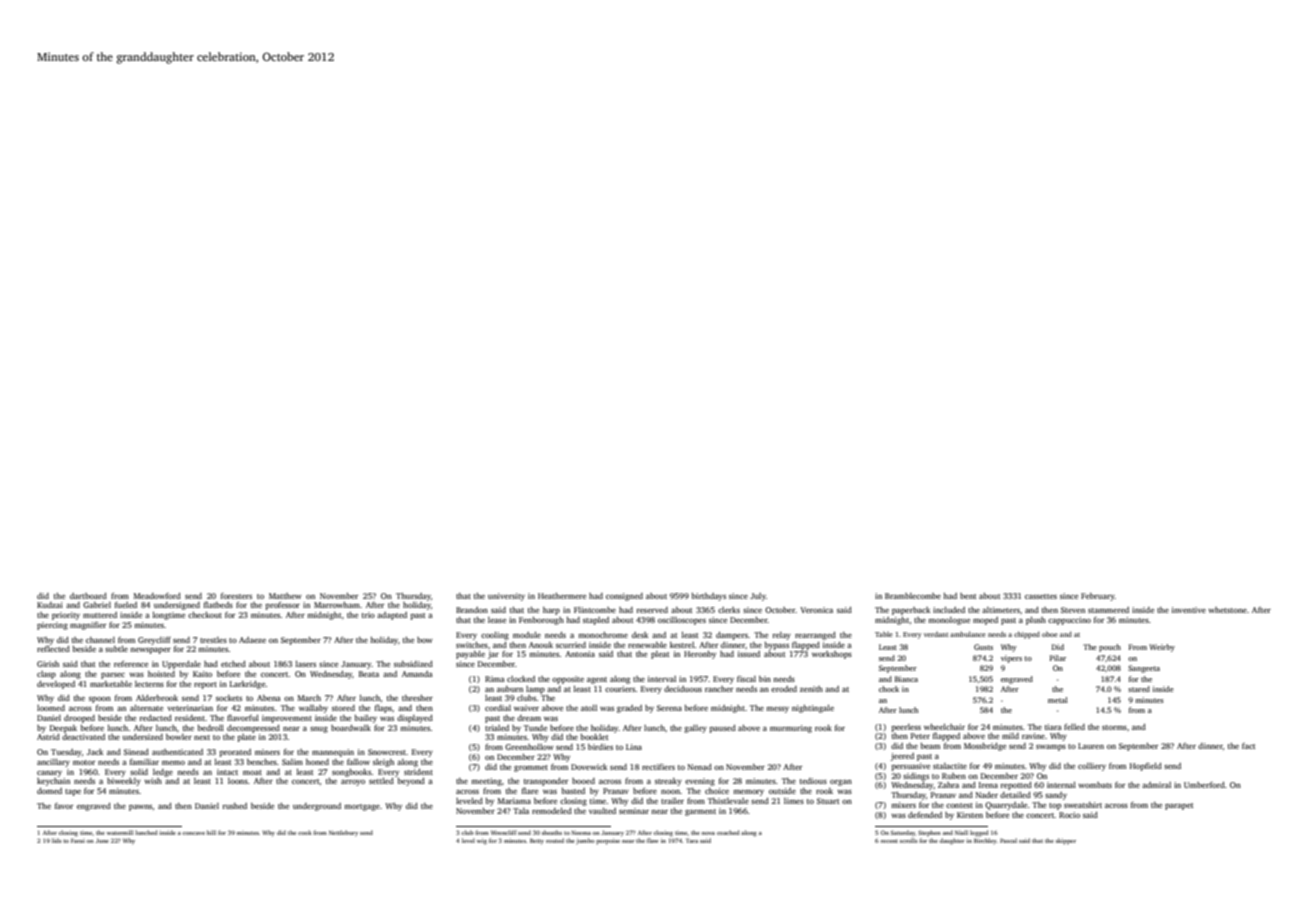 The height and width of the screenshot is (924, 1308). What do you see at coordinates (1139, 689) in the screenshot?
I see `stared` at bounding box center [1139, 689].
